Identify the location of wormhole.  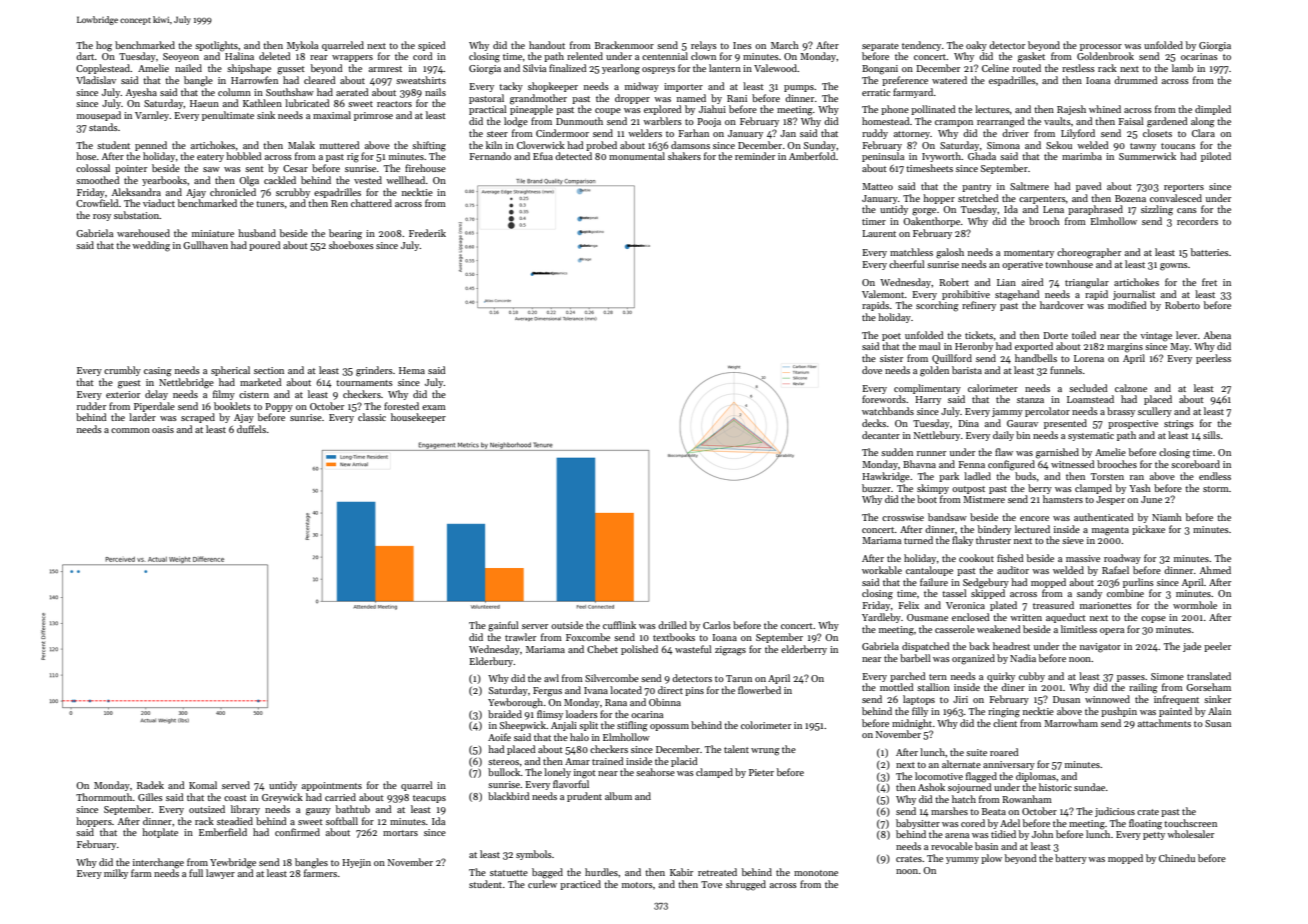
(1195, 605).
